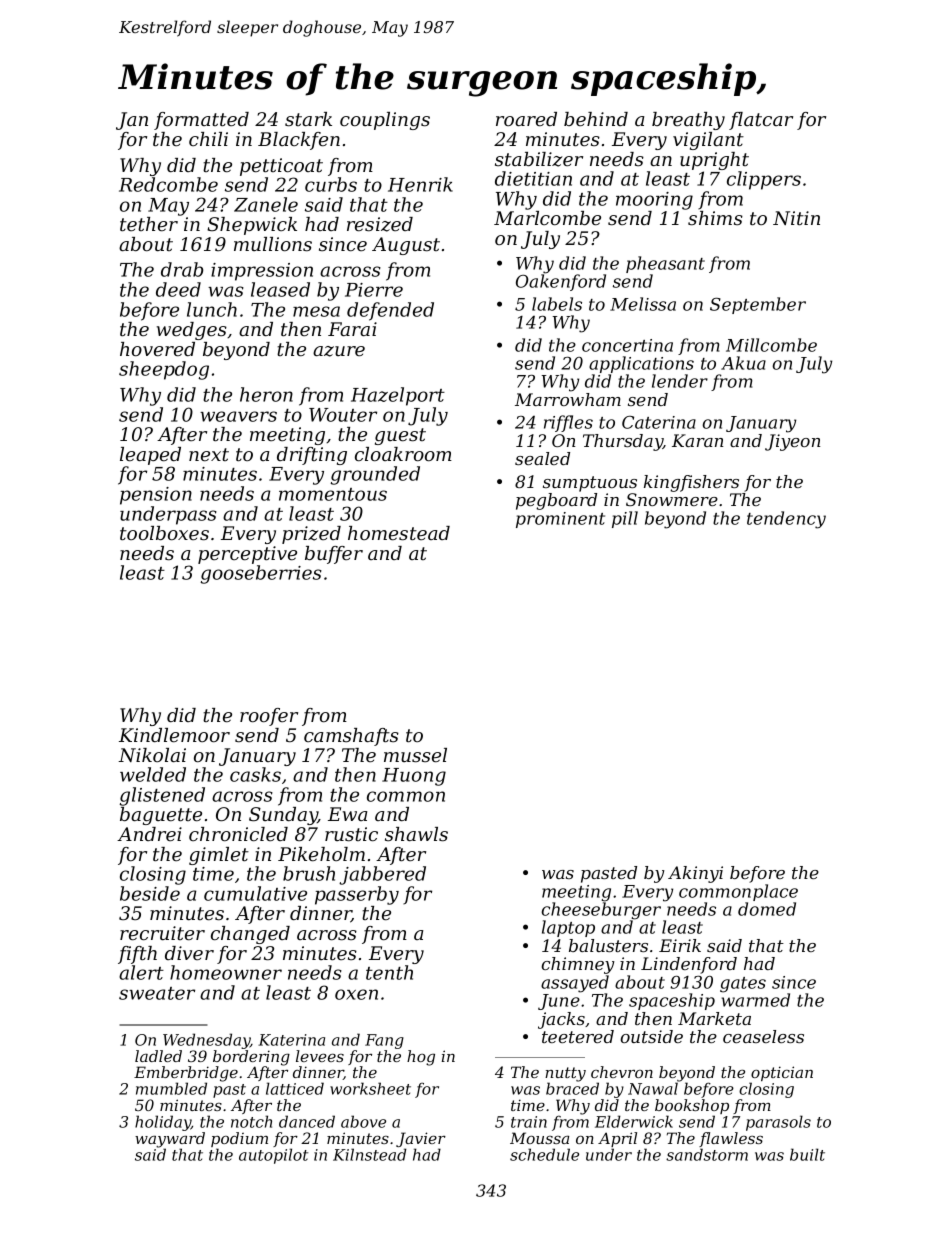  What do you see at coordinates (251, 1058) in the image?
I see `bordering` at bounding box center [251, 1058].
